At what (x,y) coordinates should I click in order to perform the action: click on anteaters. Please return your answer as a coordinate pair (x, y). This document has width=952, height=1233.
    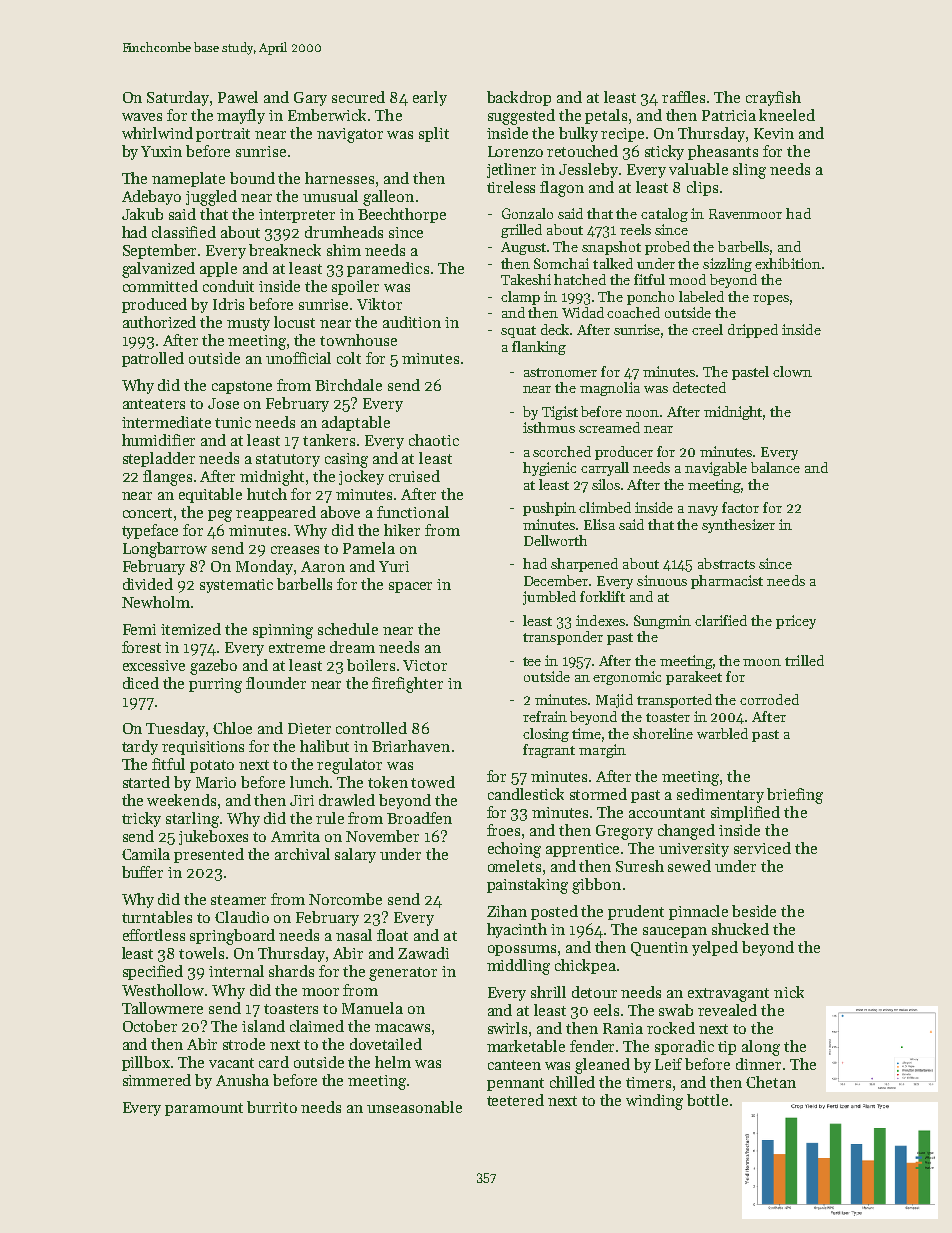
    Looking at the image, I should click on (154, 404).
